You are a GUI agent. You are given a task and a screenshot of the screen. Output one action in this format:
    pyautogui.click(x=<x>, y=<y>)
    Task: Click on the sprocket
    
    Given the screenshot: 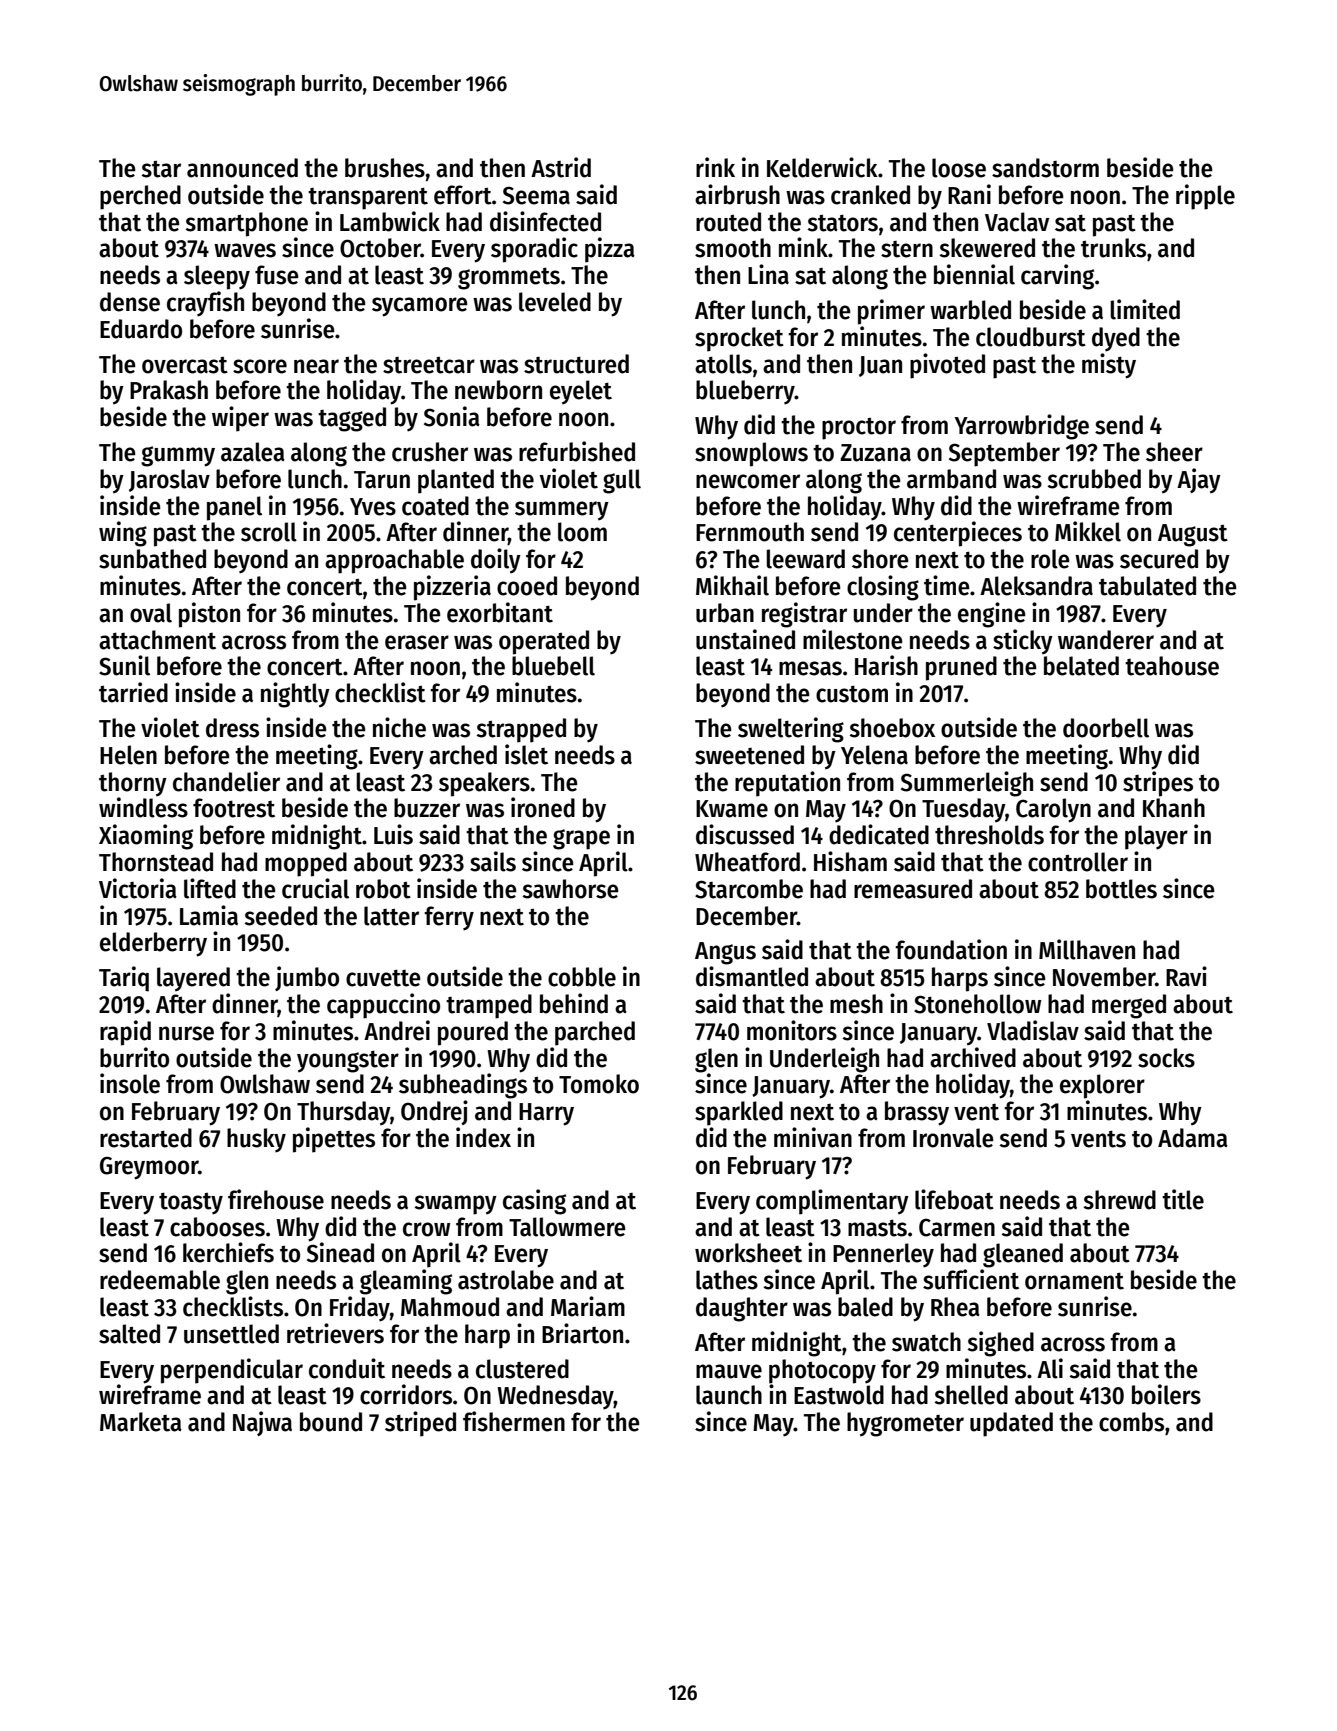 What is the action you would take?
    pyautogui.click(x=739, y=339)
